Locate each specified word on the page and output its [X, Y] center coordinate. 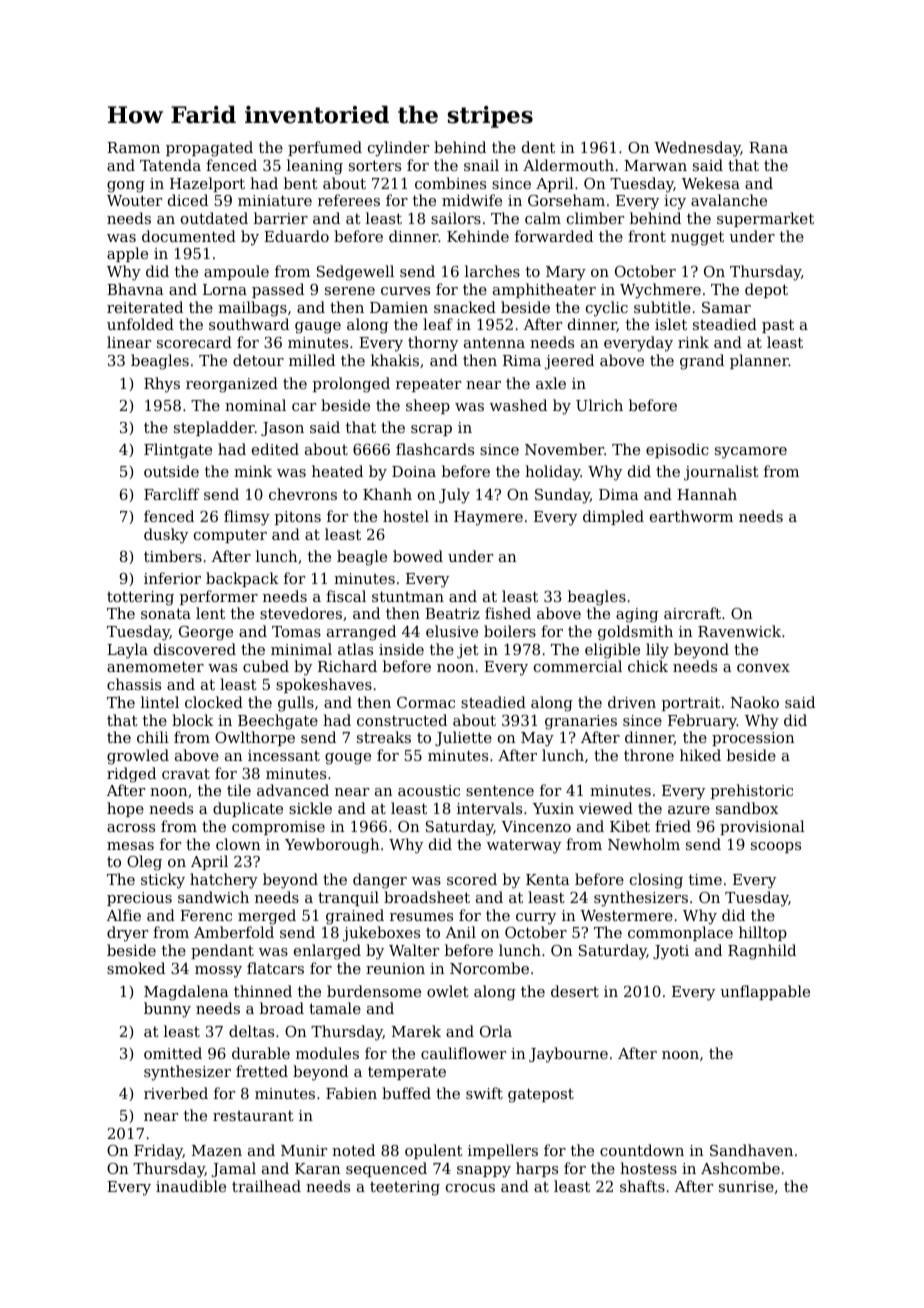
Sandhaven [751, 1150]
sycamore [751, 453]
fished [508, 613]
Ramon [133, 147]
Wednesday [697, 149]
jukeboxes [381, 934]
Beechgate [278, 722]
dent [538, 147]
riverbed [176, 1093]
